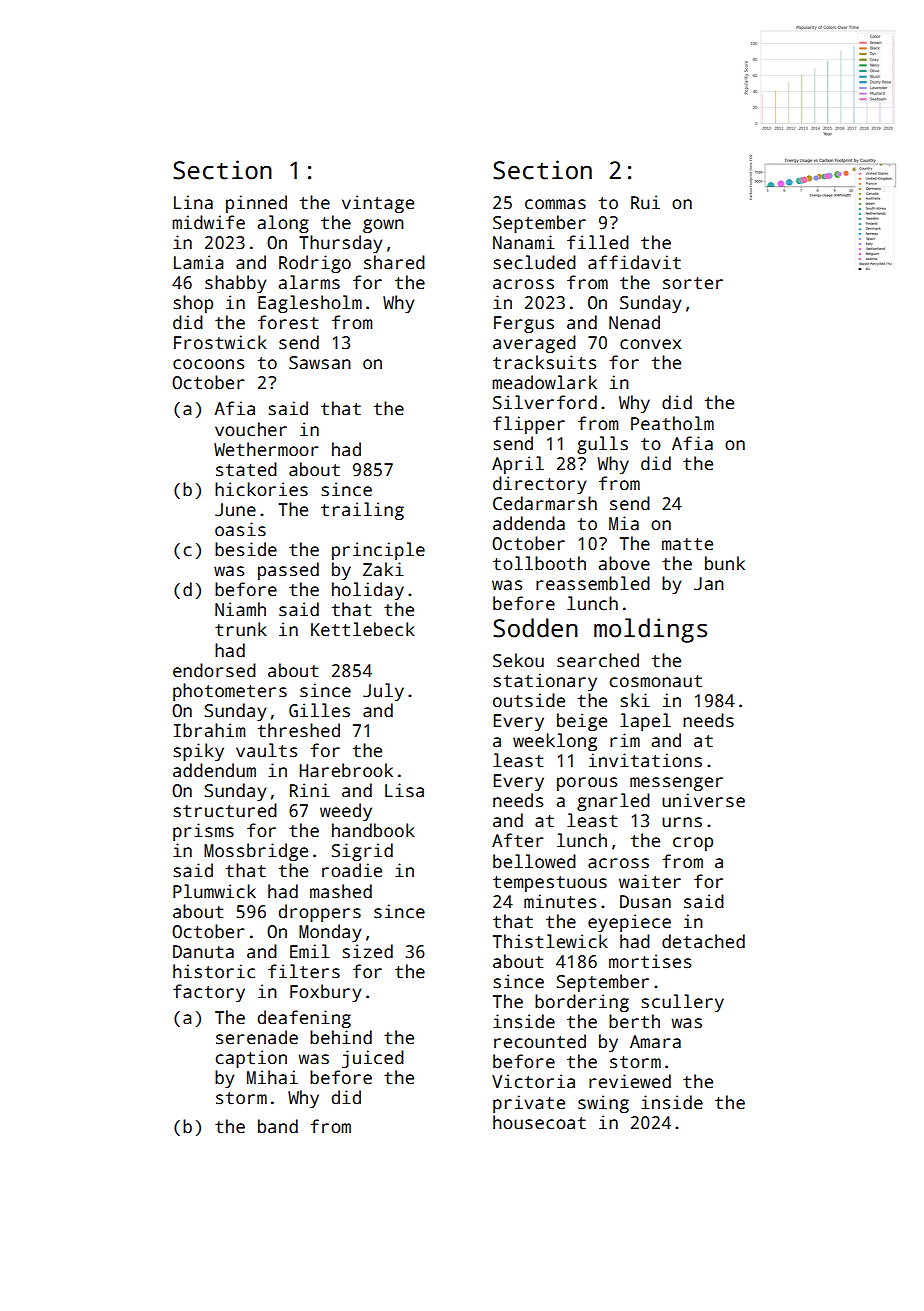 The height and width of the screenshot is (1311, 924). I want to click on swing, so click(603, 1104).
